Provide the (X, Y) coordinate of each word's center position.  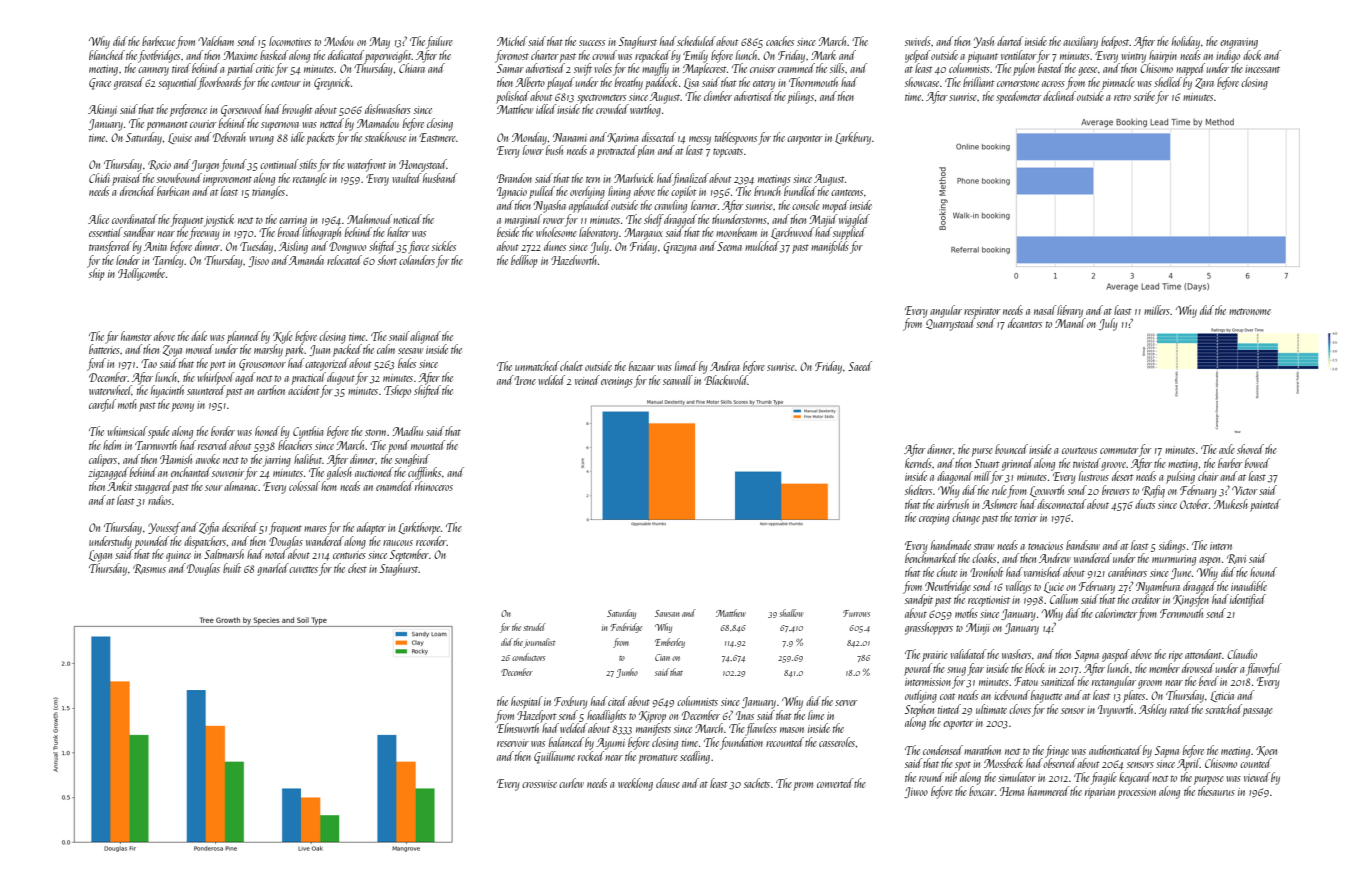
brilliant (979, 82)
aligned (425, 337)
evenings (617, 382)
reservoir (513, 743)
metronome (1250, 311)
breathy (629, 83)
